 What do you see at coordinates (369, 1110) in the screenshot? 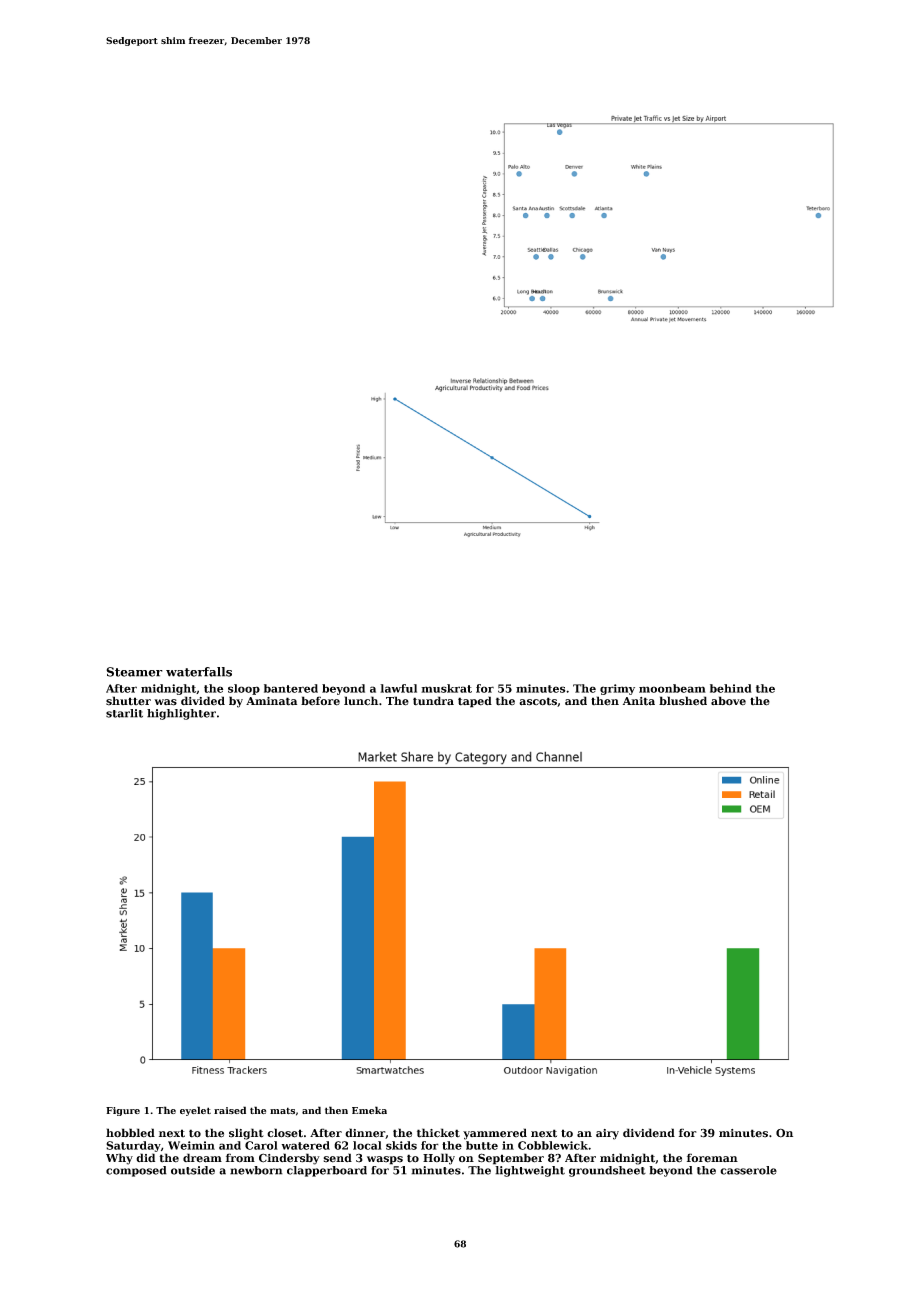
I see `Emeka` at bounding box center [369, 1110].
